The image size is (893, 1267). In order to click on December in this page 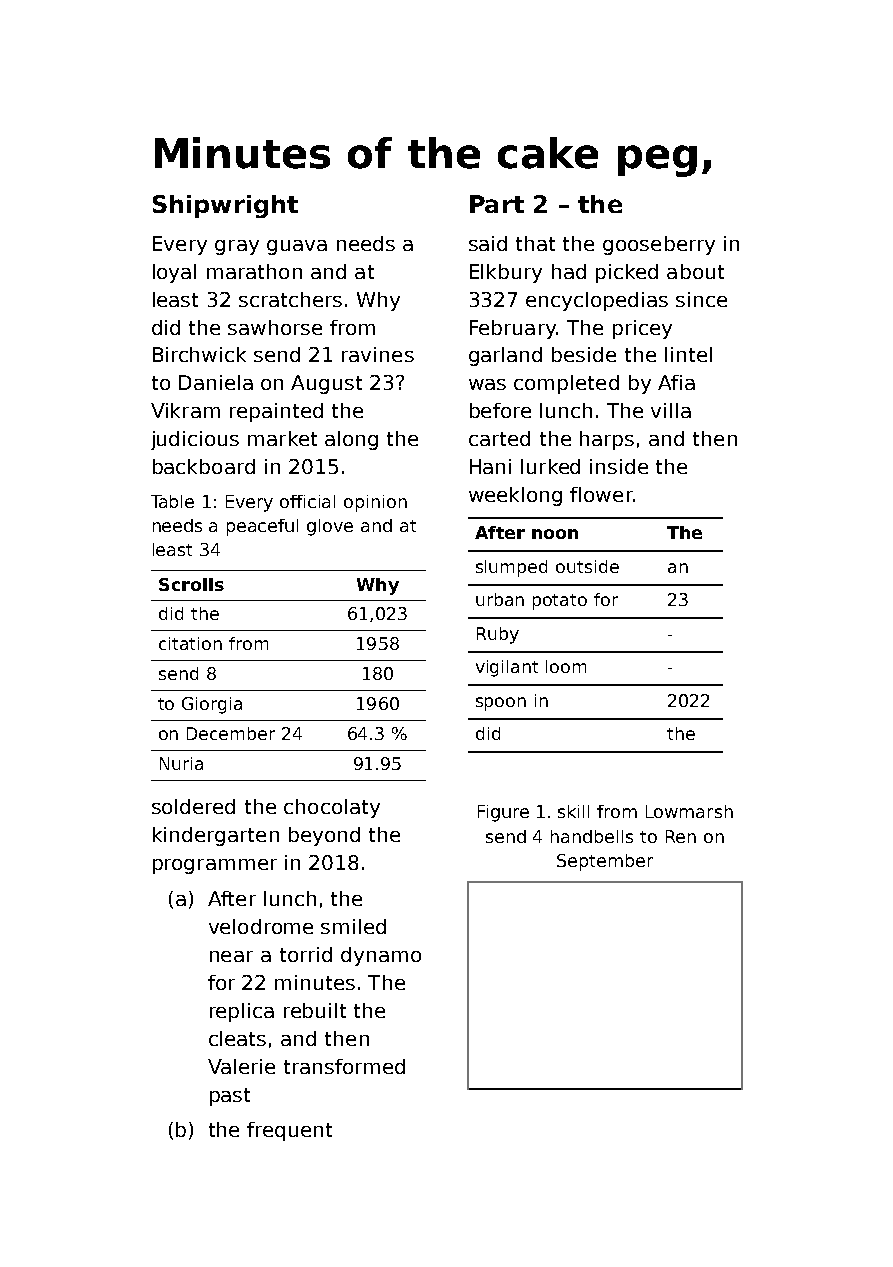, I will do `click(231, 733)`.
